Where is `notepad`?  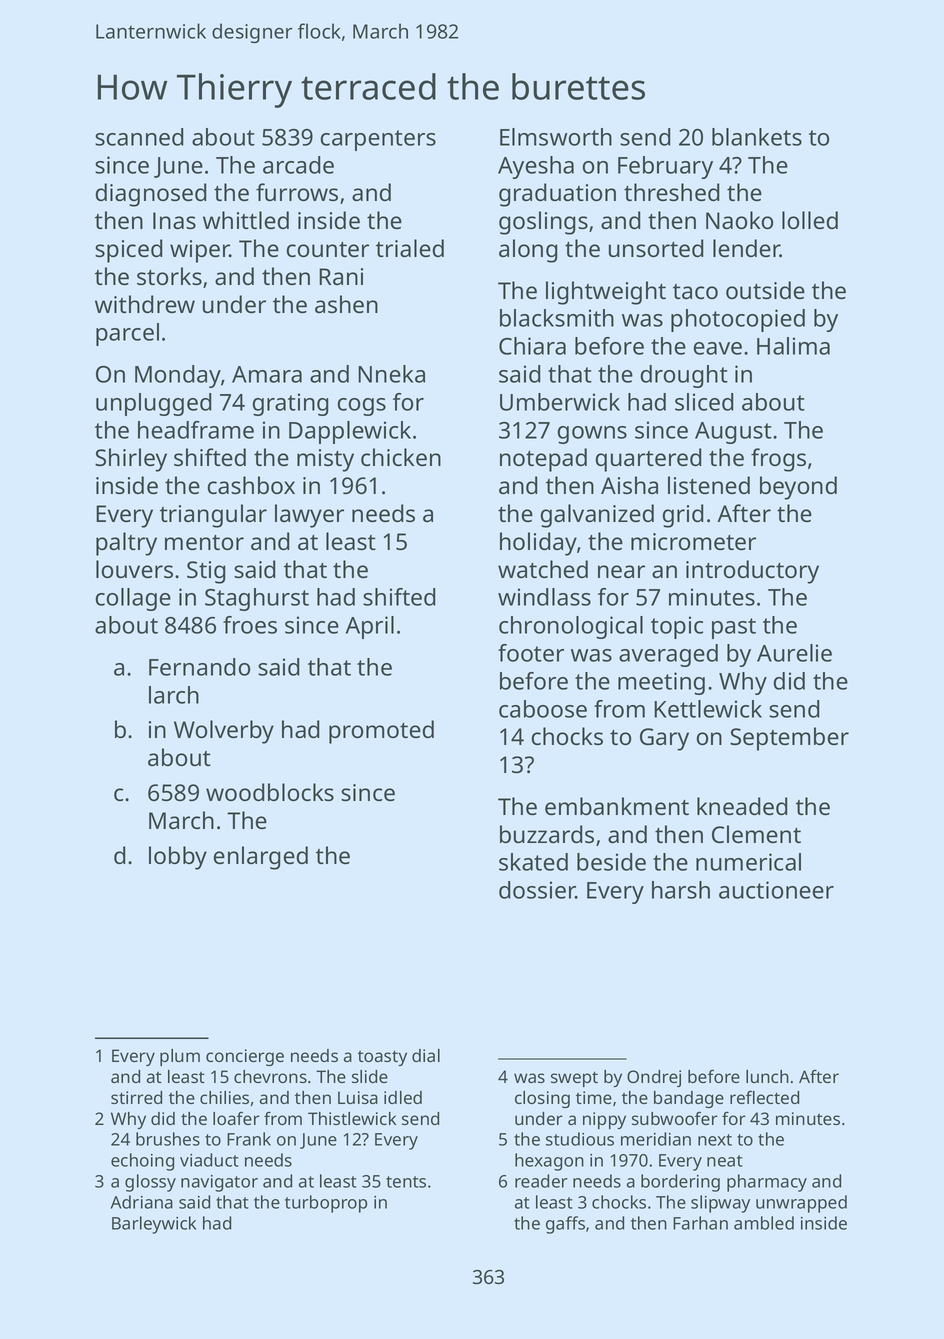 notepad is located at coordinates (543, 460).
